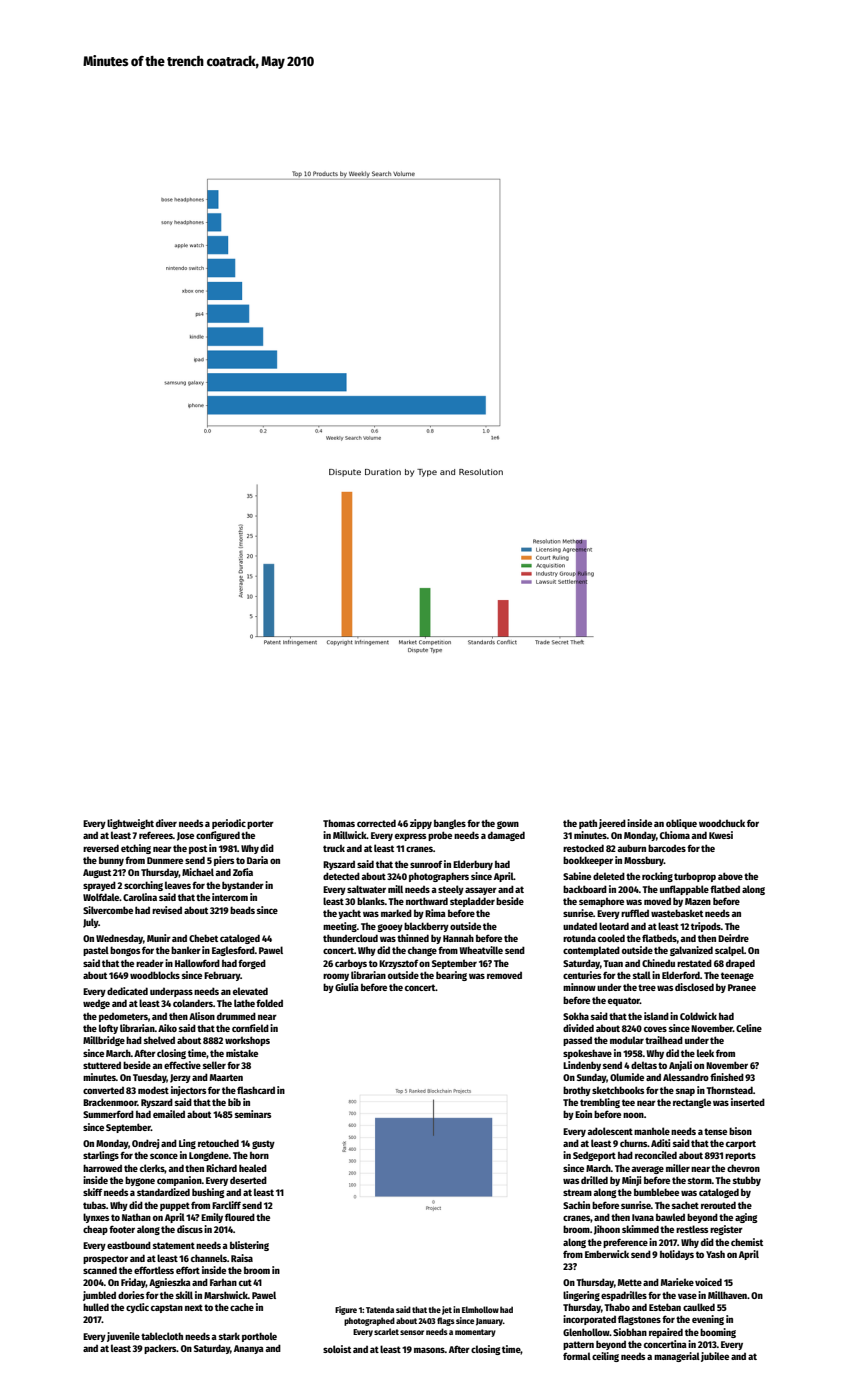 The image size is (849, 1400). Describe the element at coordinates (591, 951) in the page. I see `contemplated` at that location.
